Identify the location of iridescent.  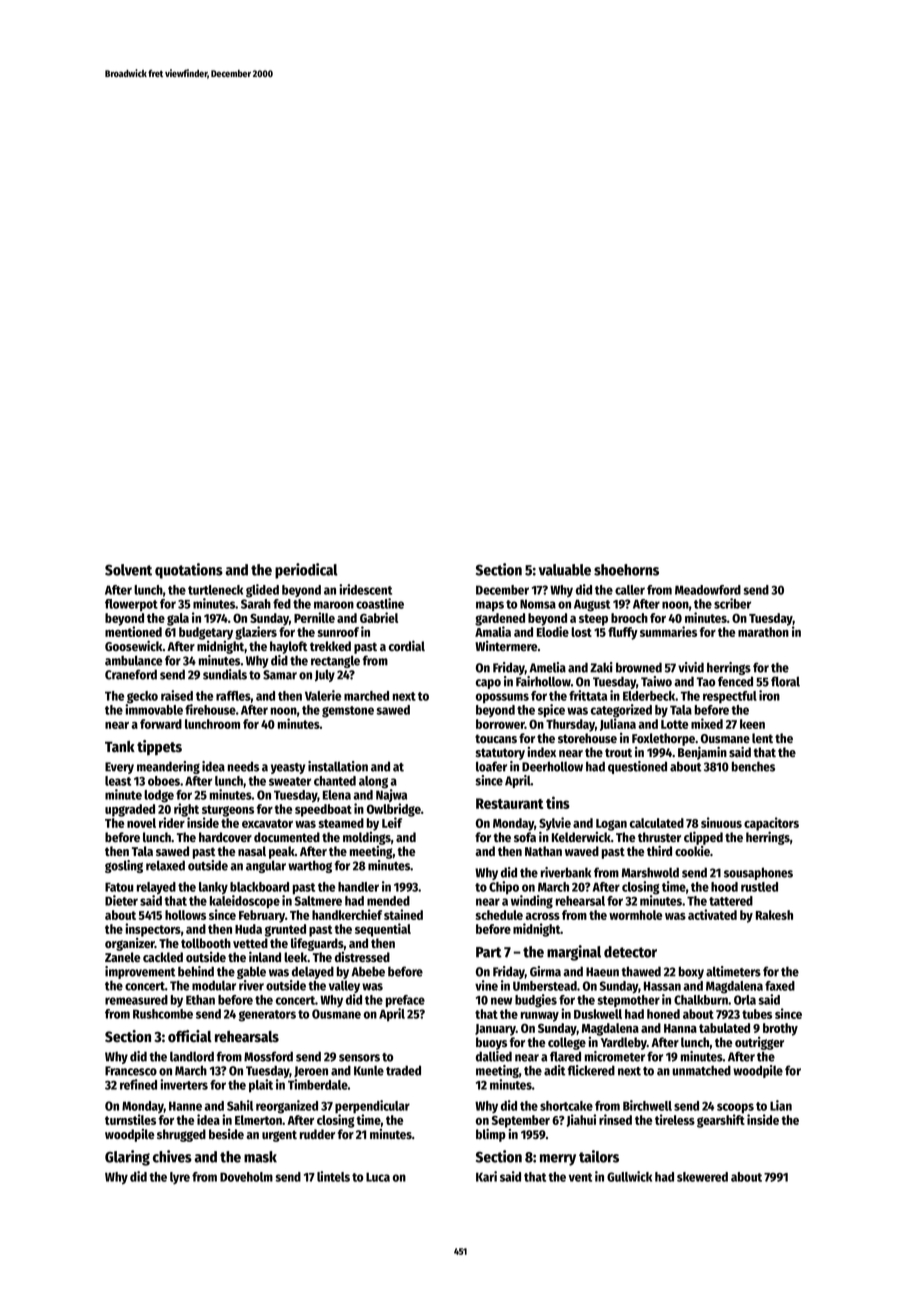
(365, 589).
